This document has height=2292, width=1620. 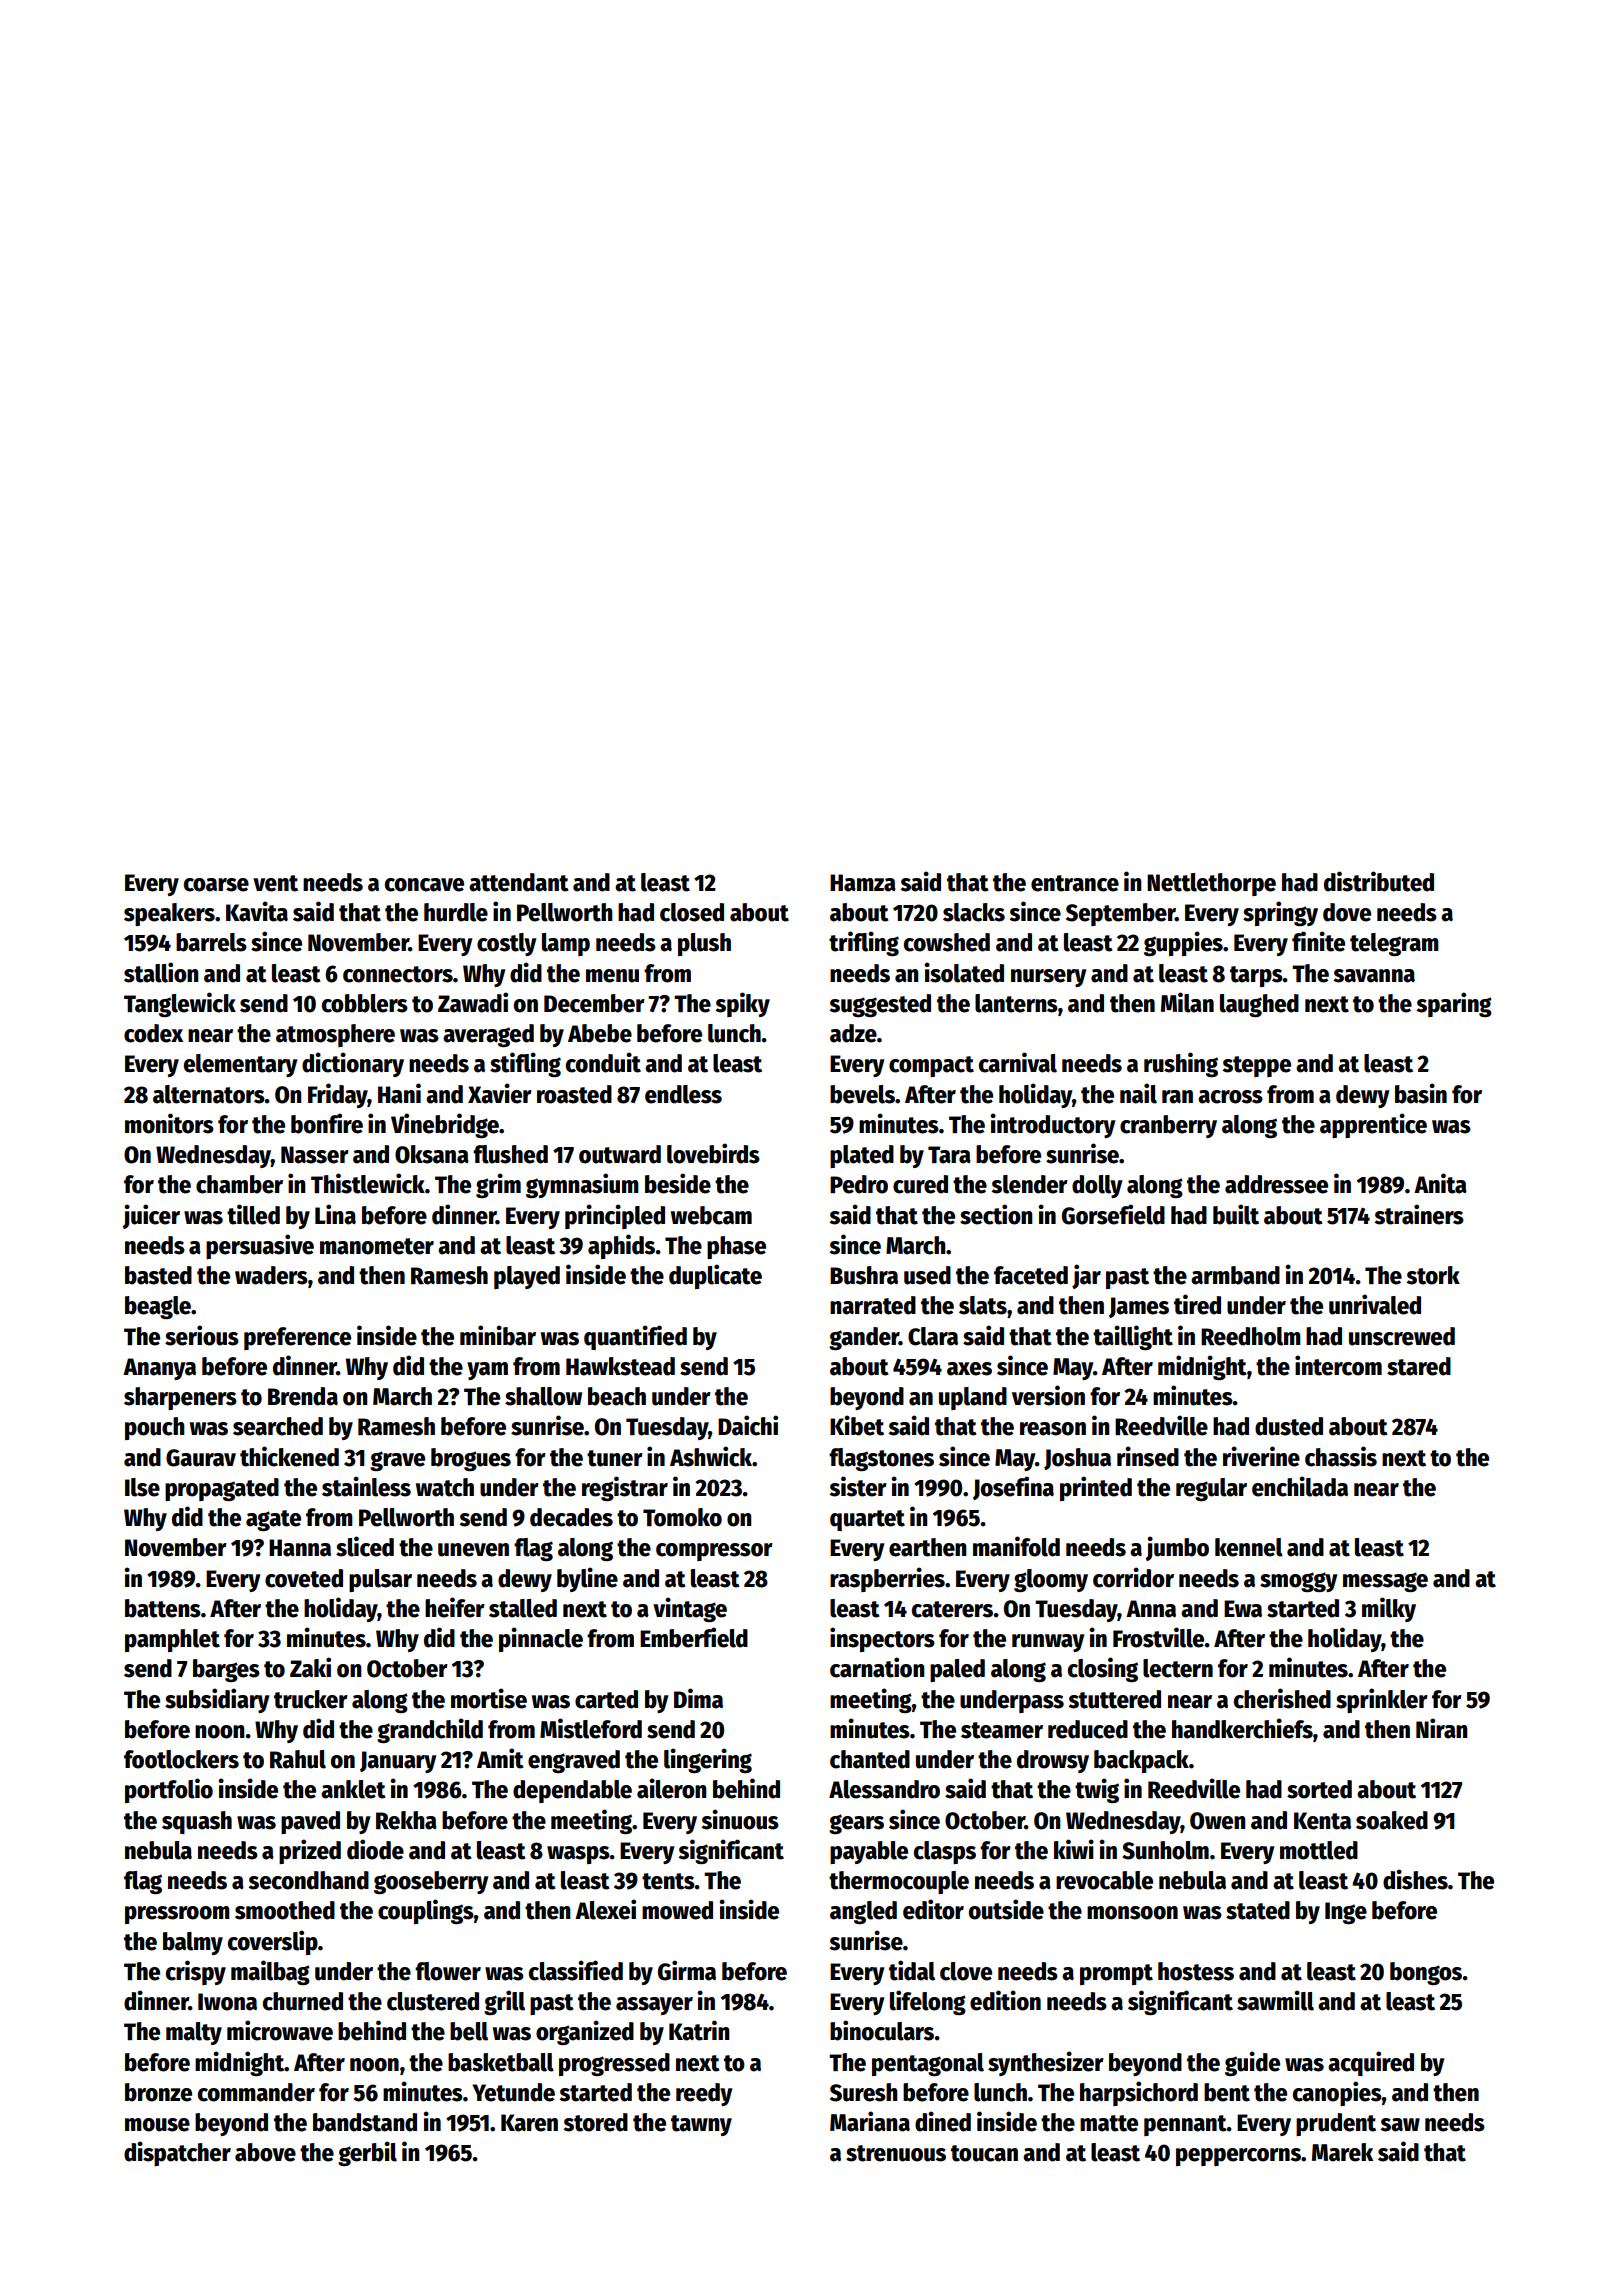 I want to click on Hamza, so click(x=863, y=883).
